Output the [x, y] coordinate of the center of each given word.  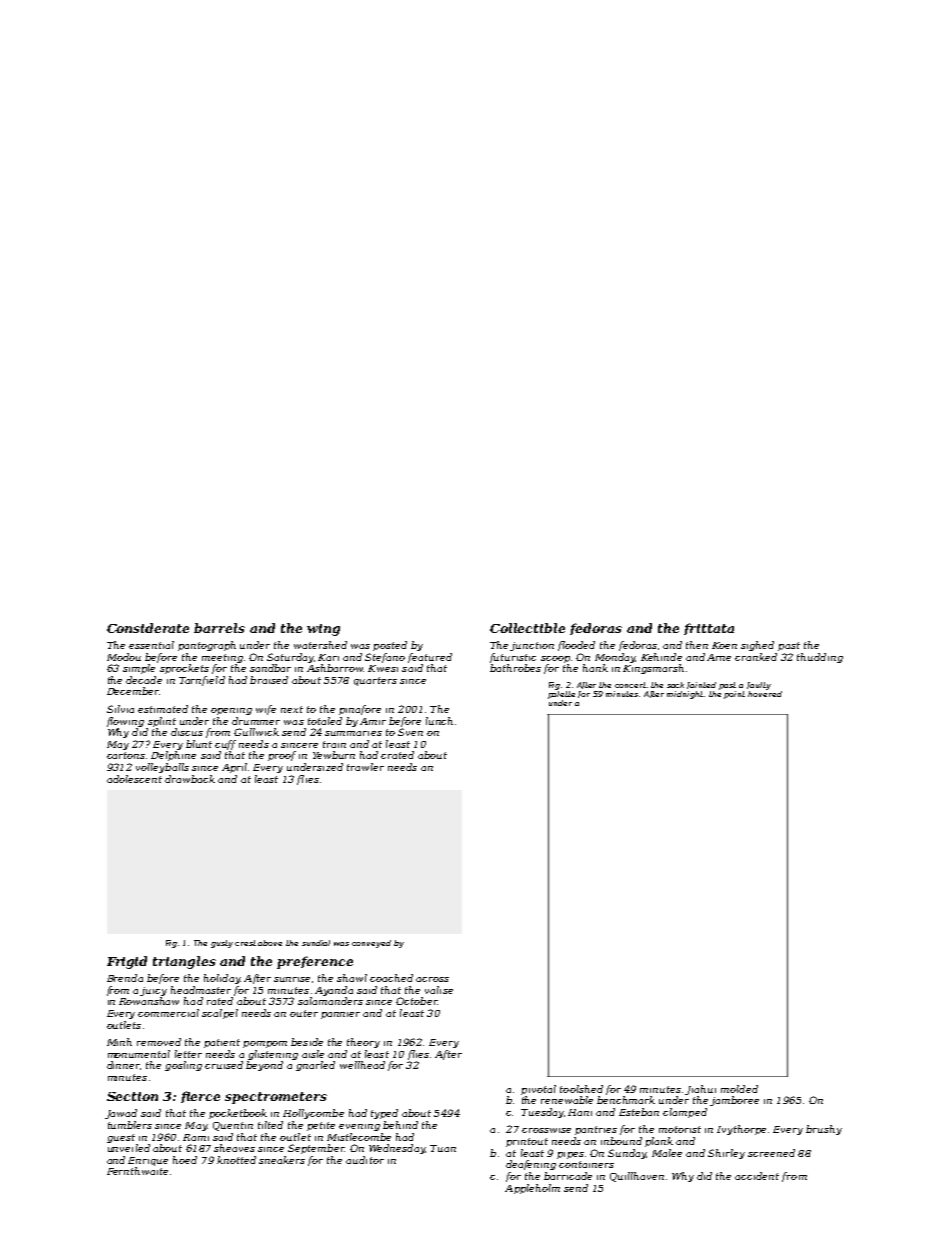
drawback [190, 779]
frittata [709, 629]
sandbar [270, 668]
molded [739, 1089]
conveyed [371, 944]
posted [390, 646]
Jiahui [700, 1090]
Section [132, 1096]
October [417, 1001]
